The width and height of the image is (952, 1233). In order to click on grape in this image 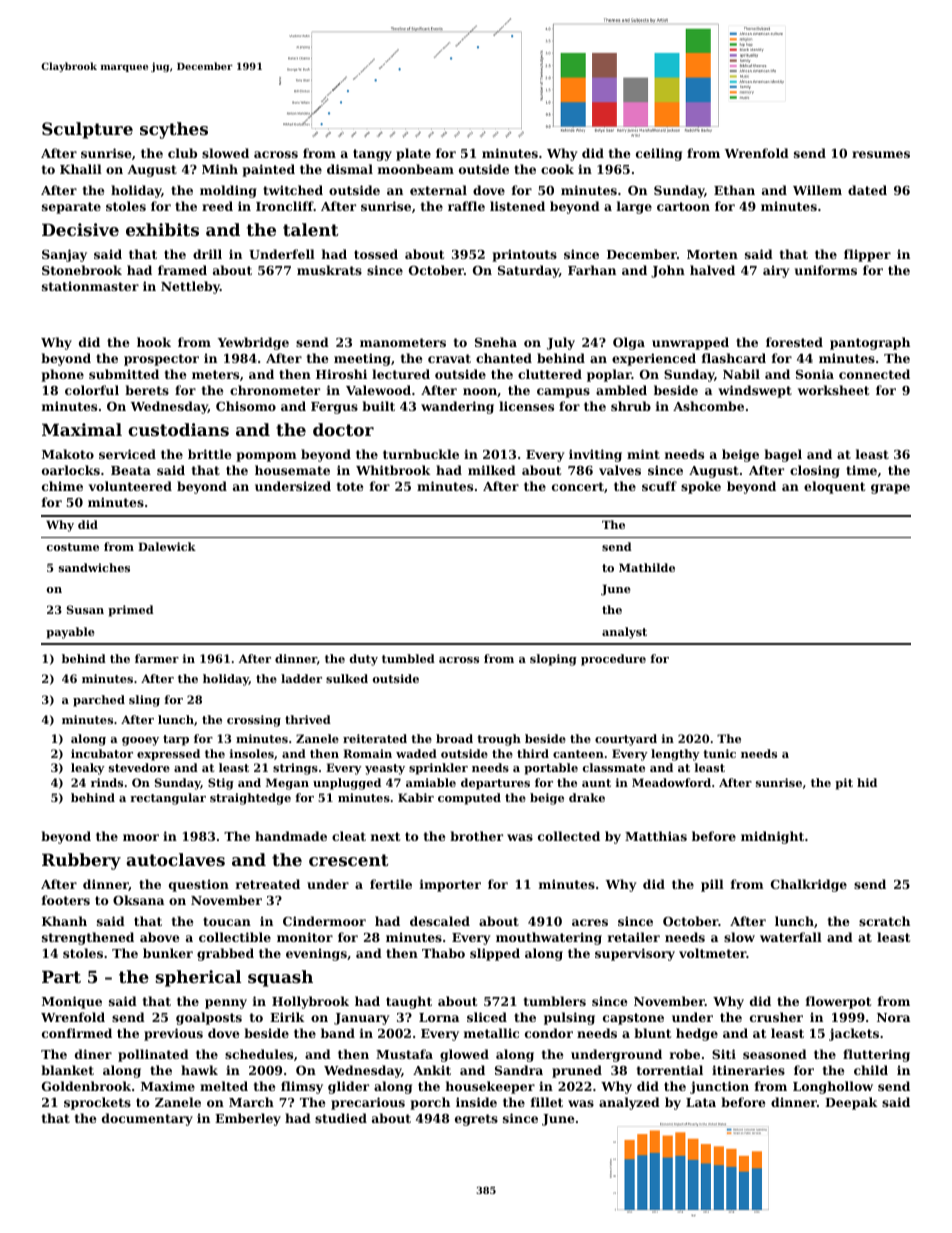, I will do `click(890, 489)`.
